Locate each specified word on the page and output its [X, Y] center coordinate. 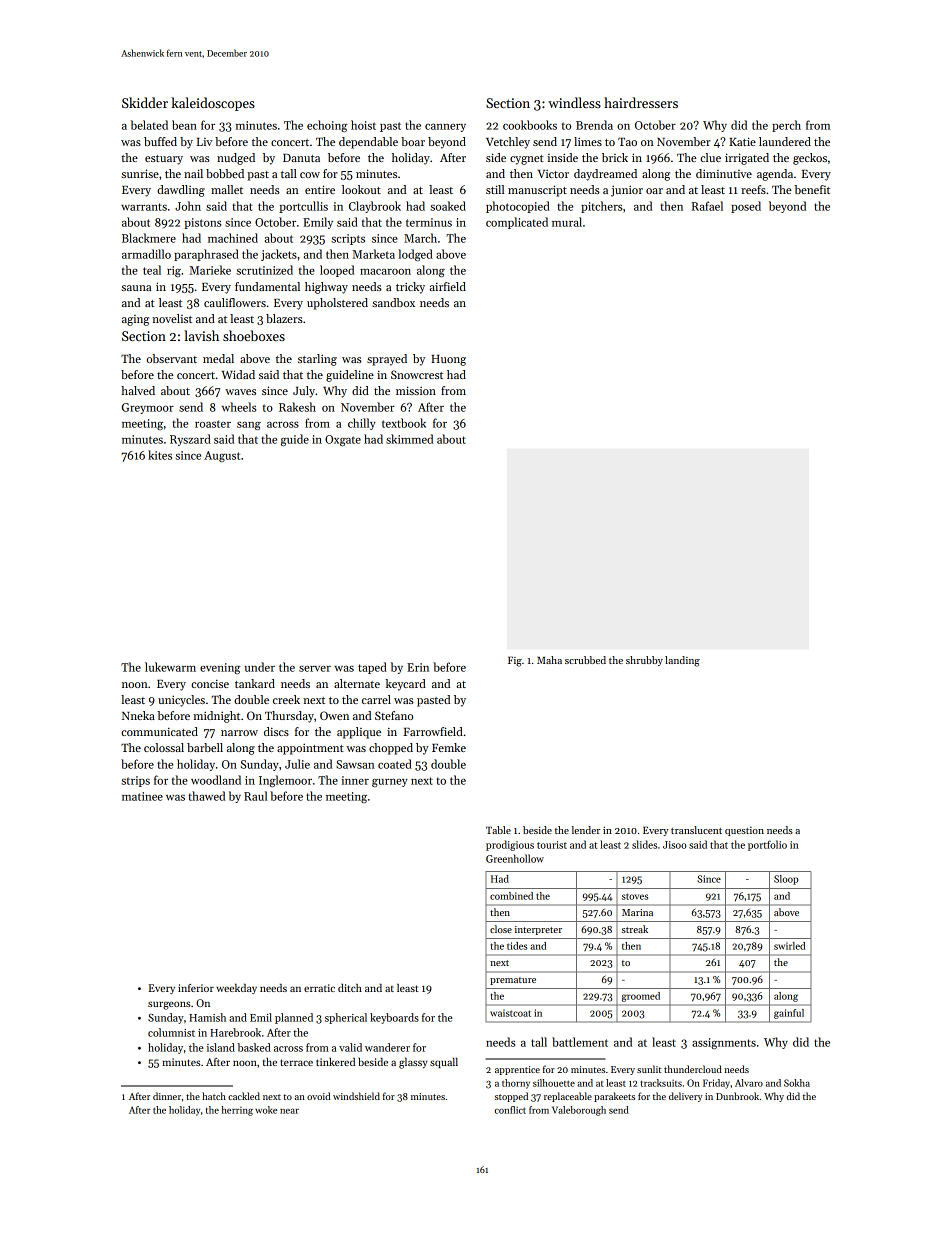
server [315, 669]
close [501, 929]
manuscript [537, 191]
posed [746, 207]
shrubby [644, 661]
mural [567, 222]
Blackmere [149, 238]
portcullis [304, 207]
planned [294, 1018]
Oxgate [343, 440]
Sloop [786, 880]
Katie [742, 141]
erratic [319, 988]
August [222, 456]
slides [644, 844]
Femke [449, 747]
